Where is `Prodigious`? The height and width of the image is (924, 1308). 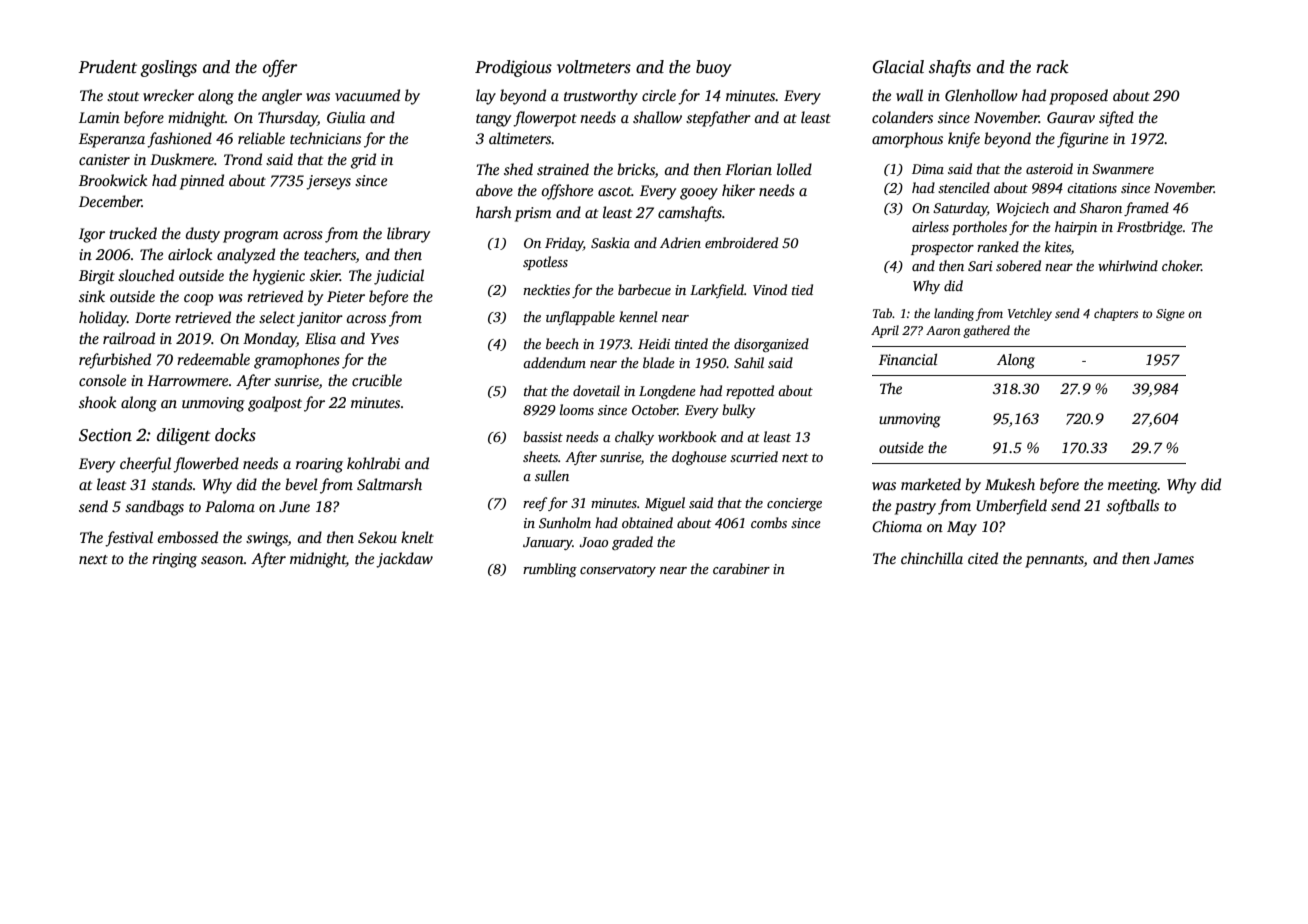 Prodigious is located at coordinates (513, 68).
